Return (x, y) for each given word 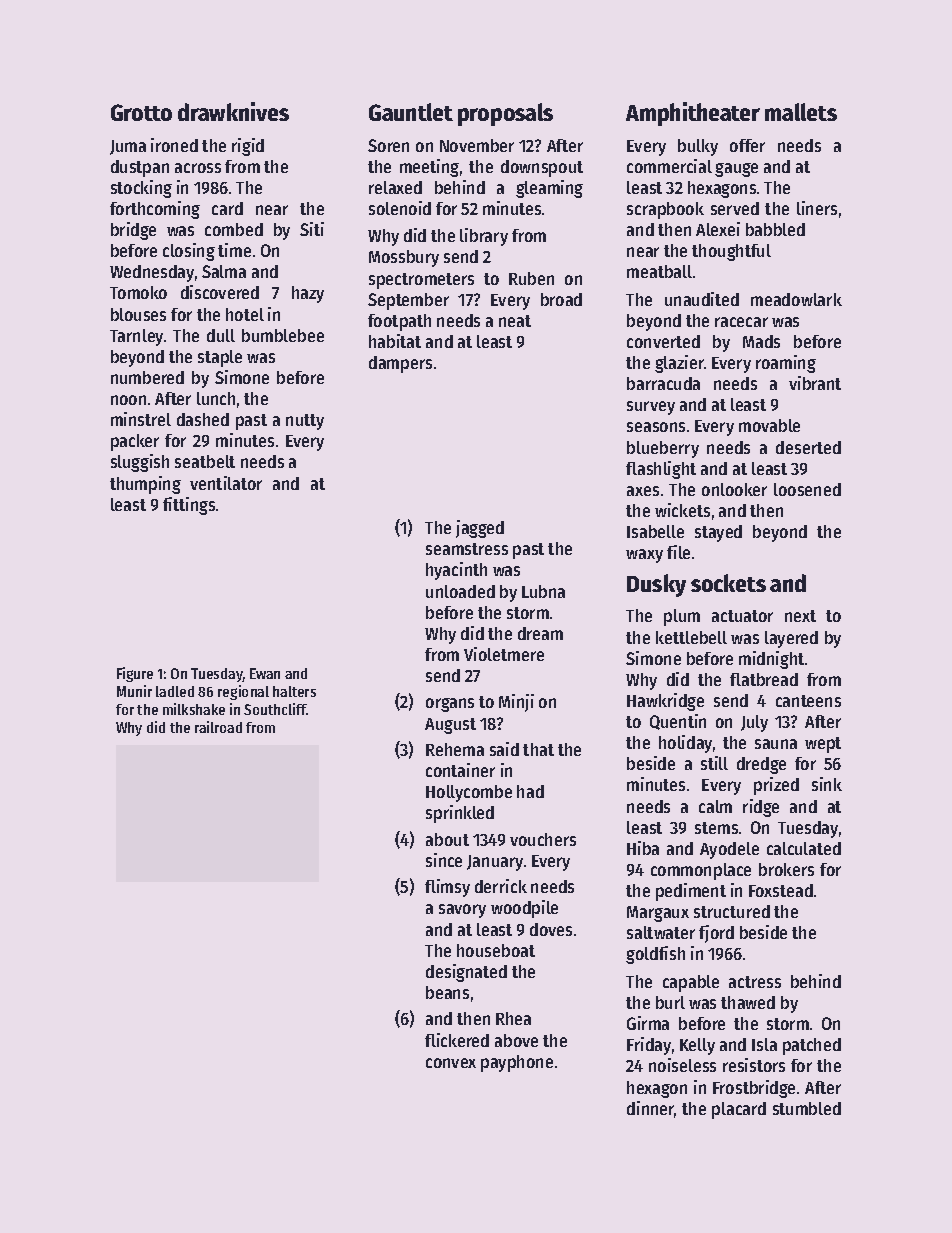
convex (451, 1063)
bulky (698, 147)
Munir (134, 691)
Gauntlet (411, 112)
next (800, 616)
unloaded (460, 591)
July (754, 723)
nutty (305, 422)
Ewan (265, 673)
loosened (807, 489)
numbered (147, 377)
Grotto (141, 112)
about (447, 839)
